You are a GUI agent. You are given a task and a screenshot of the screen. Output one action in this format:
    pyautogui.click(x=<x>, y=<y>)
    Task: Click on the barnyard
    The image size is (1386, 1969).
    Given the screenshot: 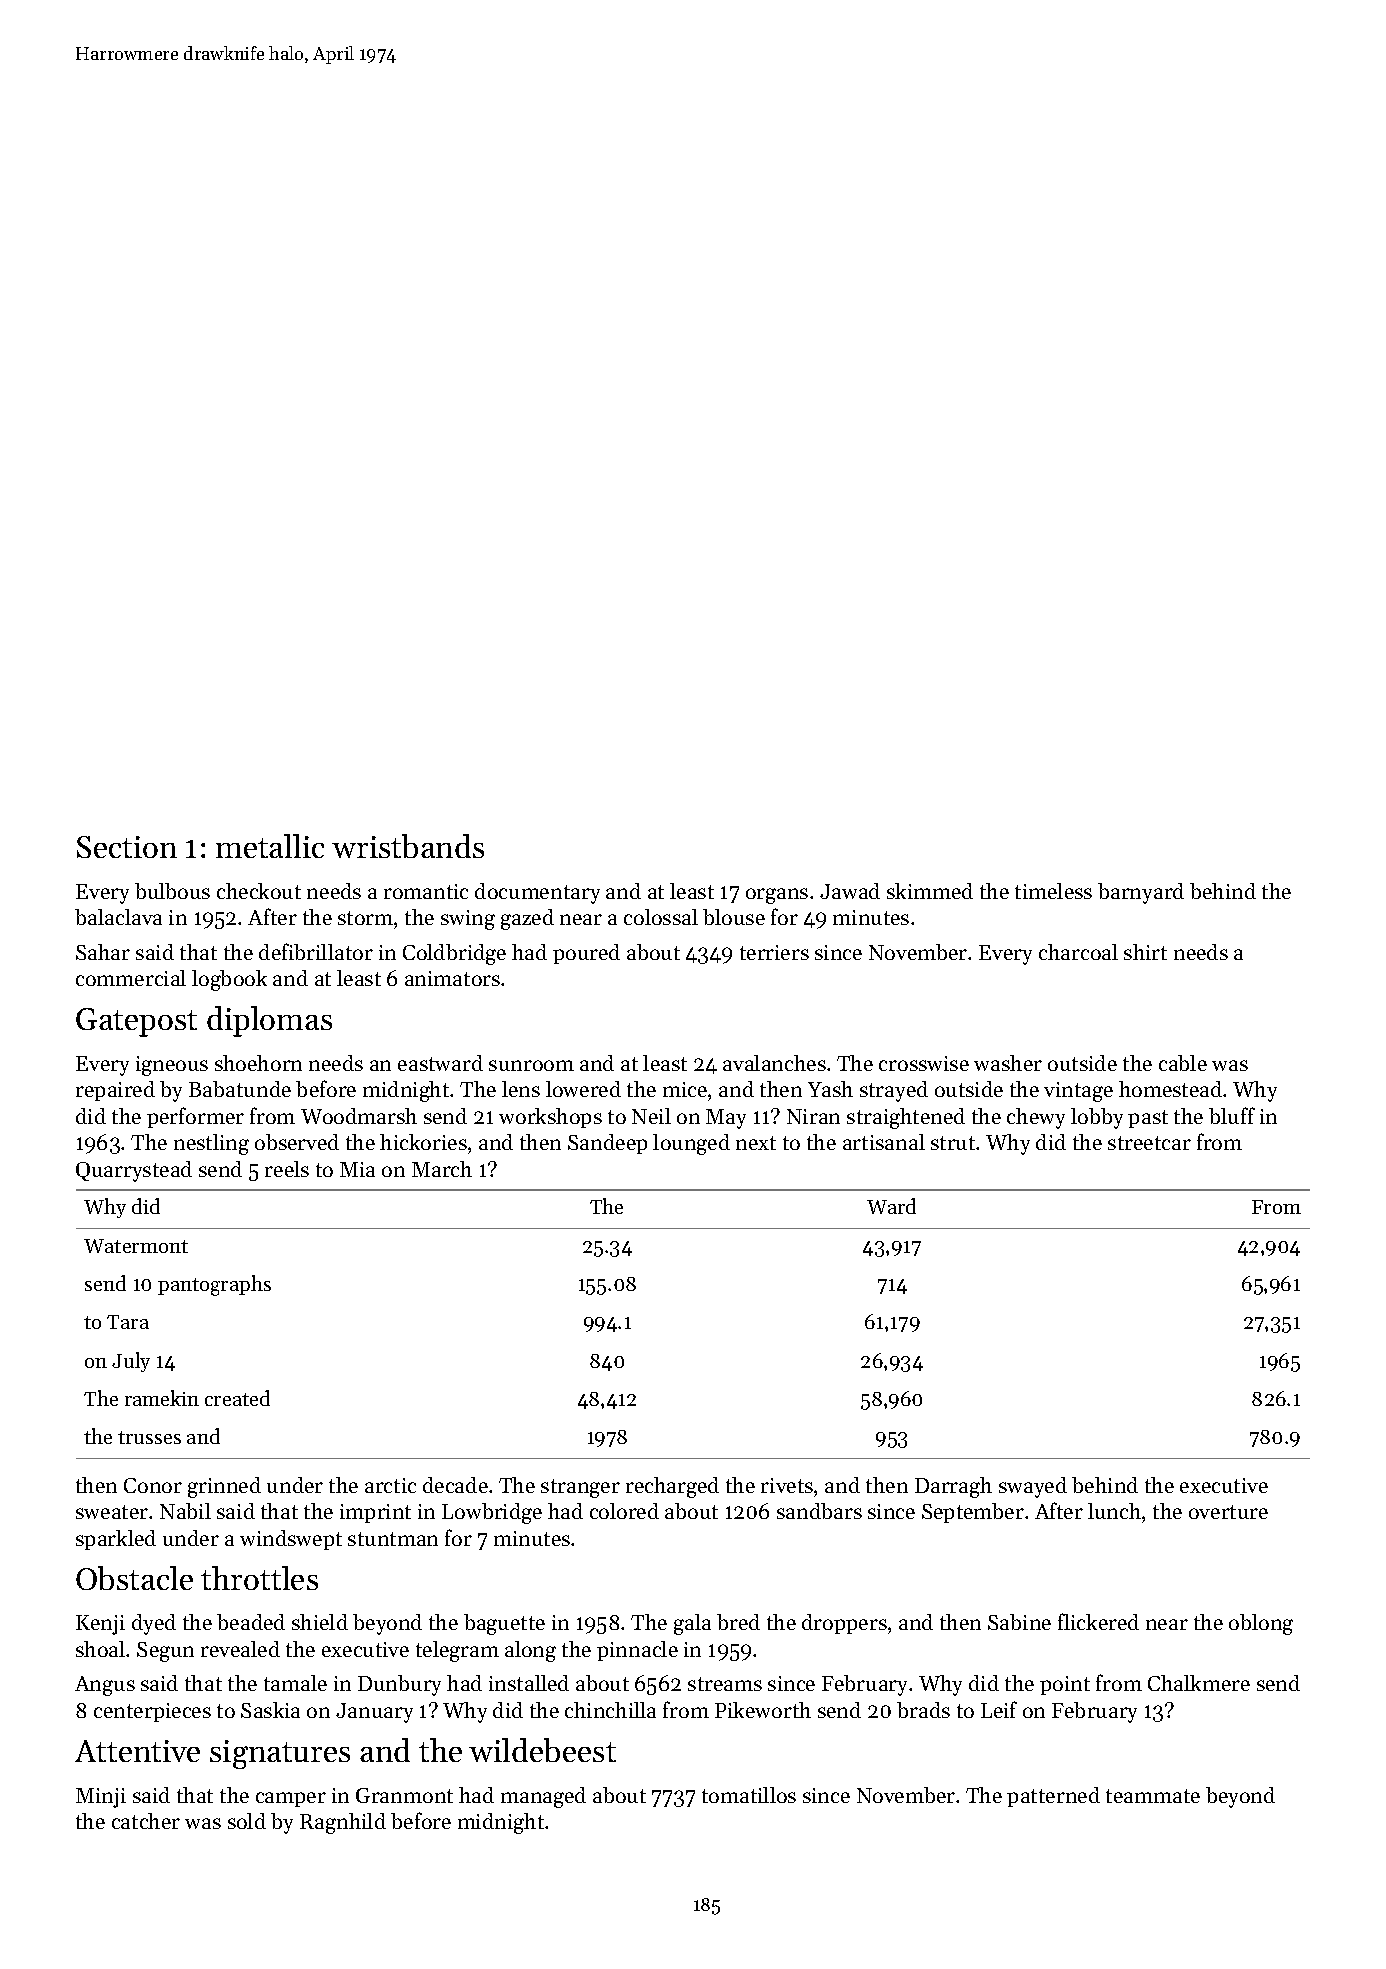 What is the action you would take?
    pyautogui.click(x=1141, y=893)
